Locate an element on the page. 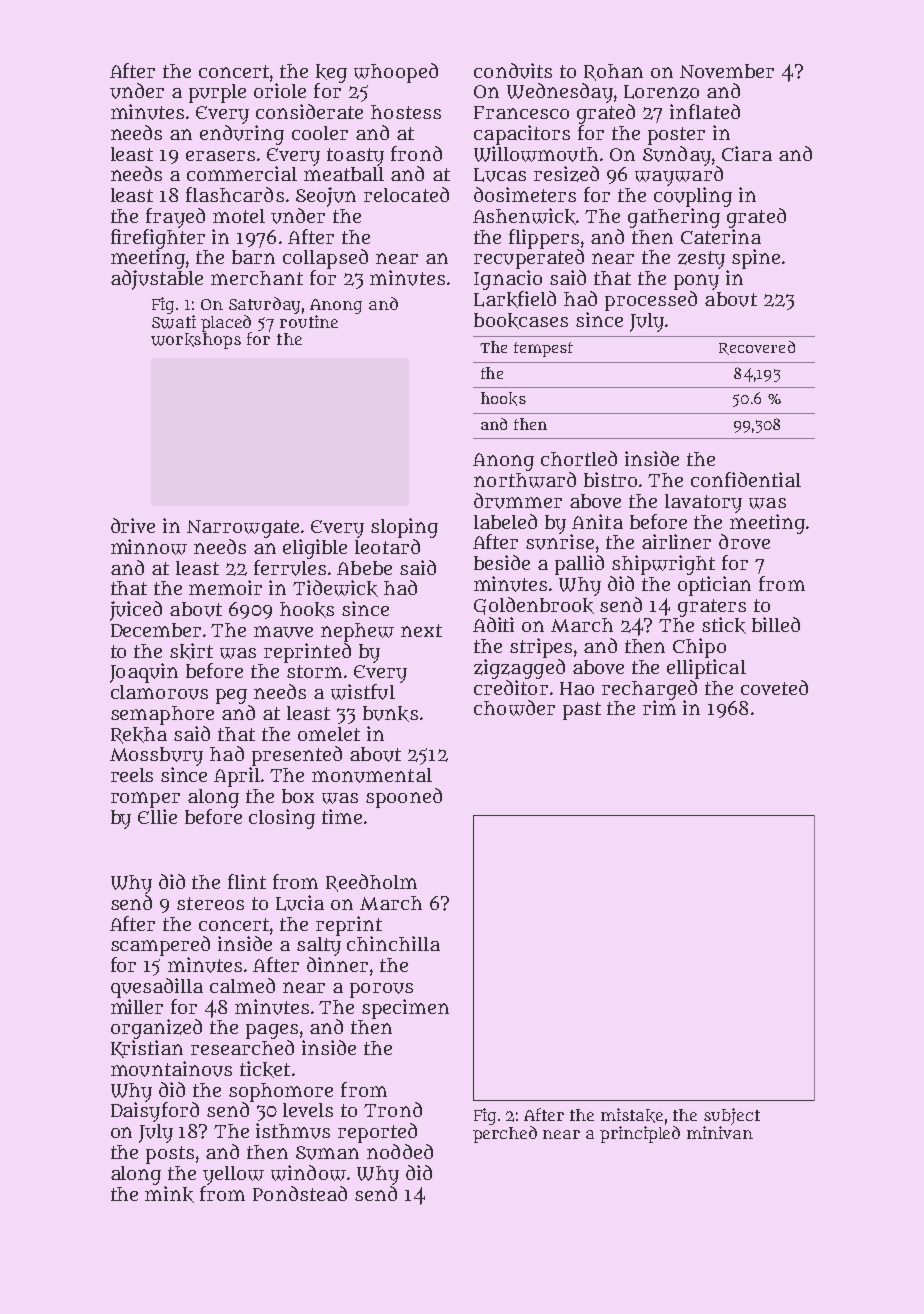  memoir is located at coordinates (225, 587).
